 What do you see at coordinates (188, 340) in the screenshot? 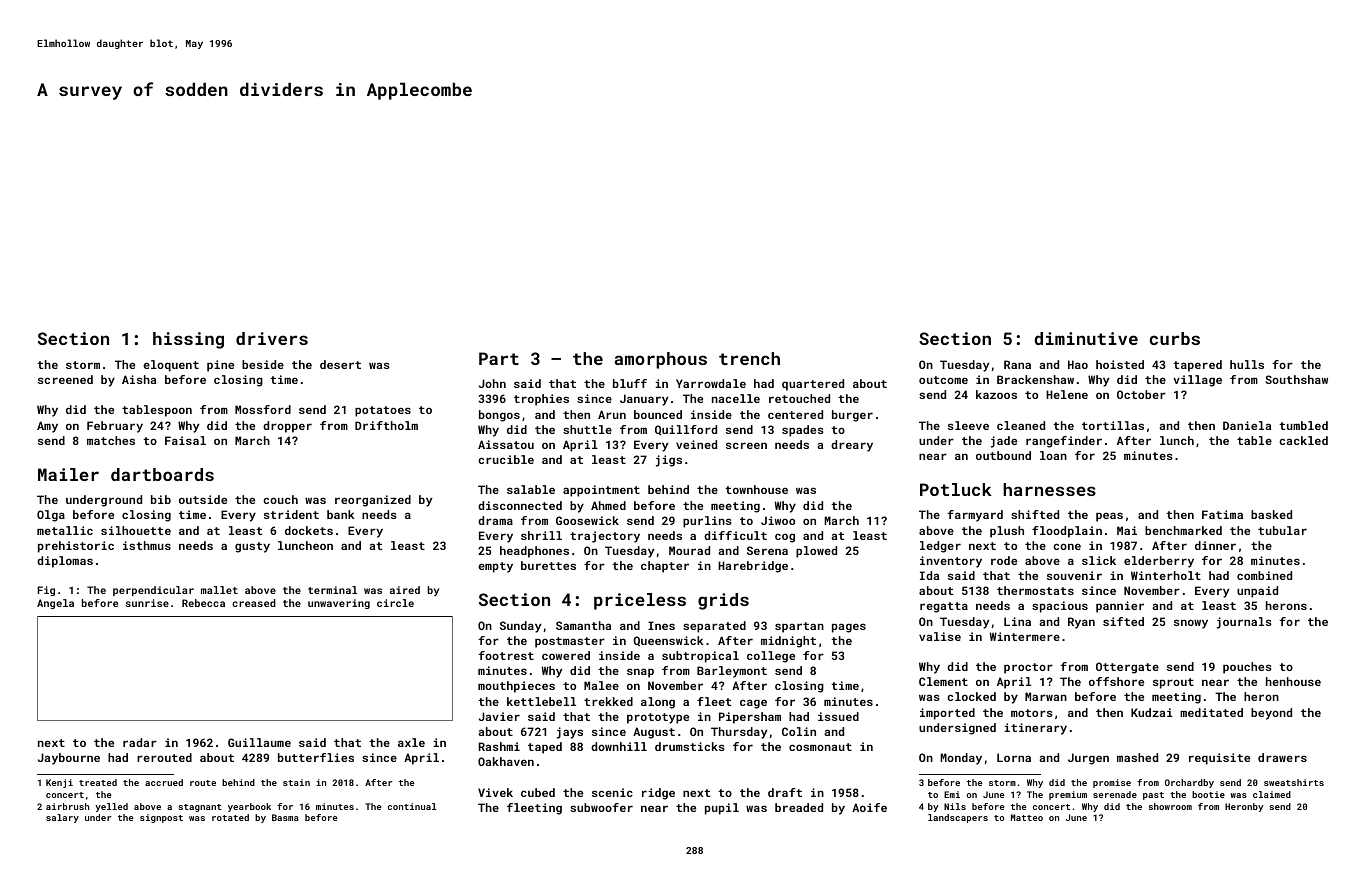
I see `hissing` at bounding box center [188, 340].
